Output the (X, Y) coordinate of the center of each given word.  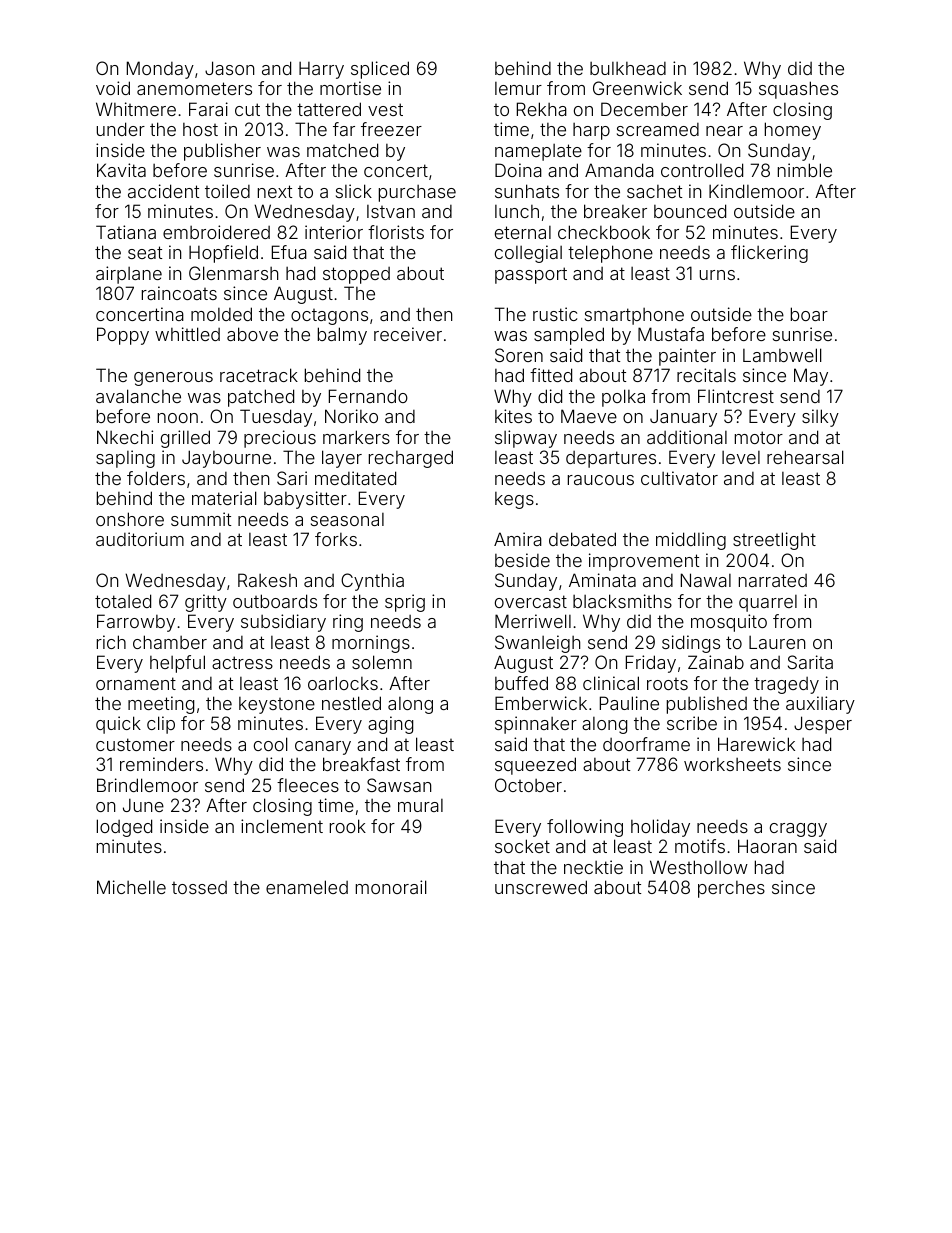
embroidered (216, 232)
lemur (518, 88)
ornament (136, 683)
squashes (798, 90)
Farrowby (136, 623)
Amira (518, 539)
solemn (382, 662)
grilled (185, 439)
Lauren (777, 642)
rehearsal (805, 457)
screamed (658, 129)
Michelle (131, 887)
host (200, 129)
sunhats (527, 191)
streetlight (774, 541)
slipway (526, 439)
